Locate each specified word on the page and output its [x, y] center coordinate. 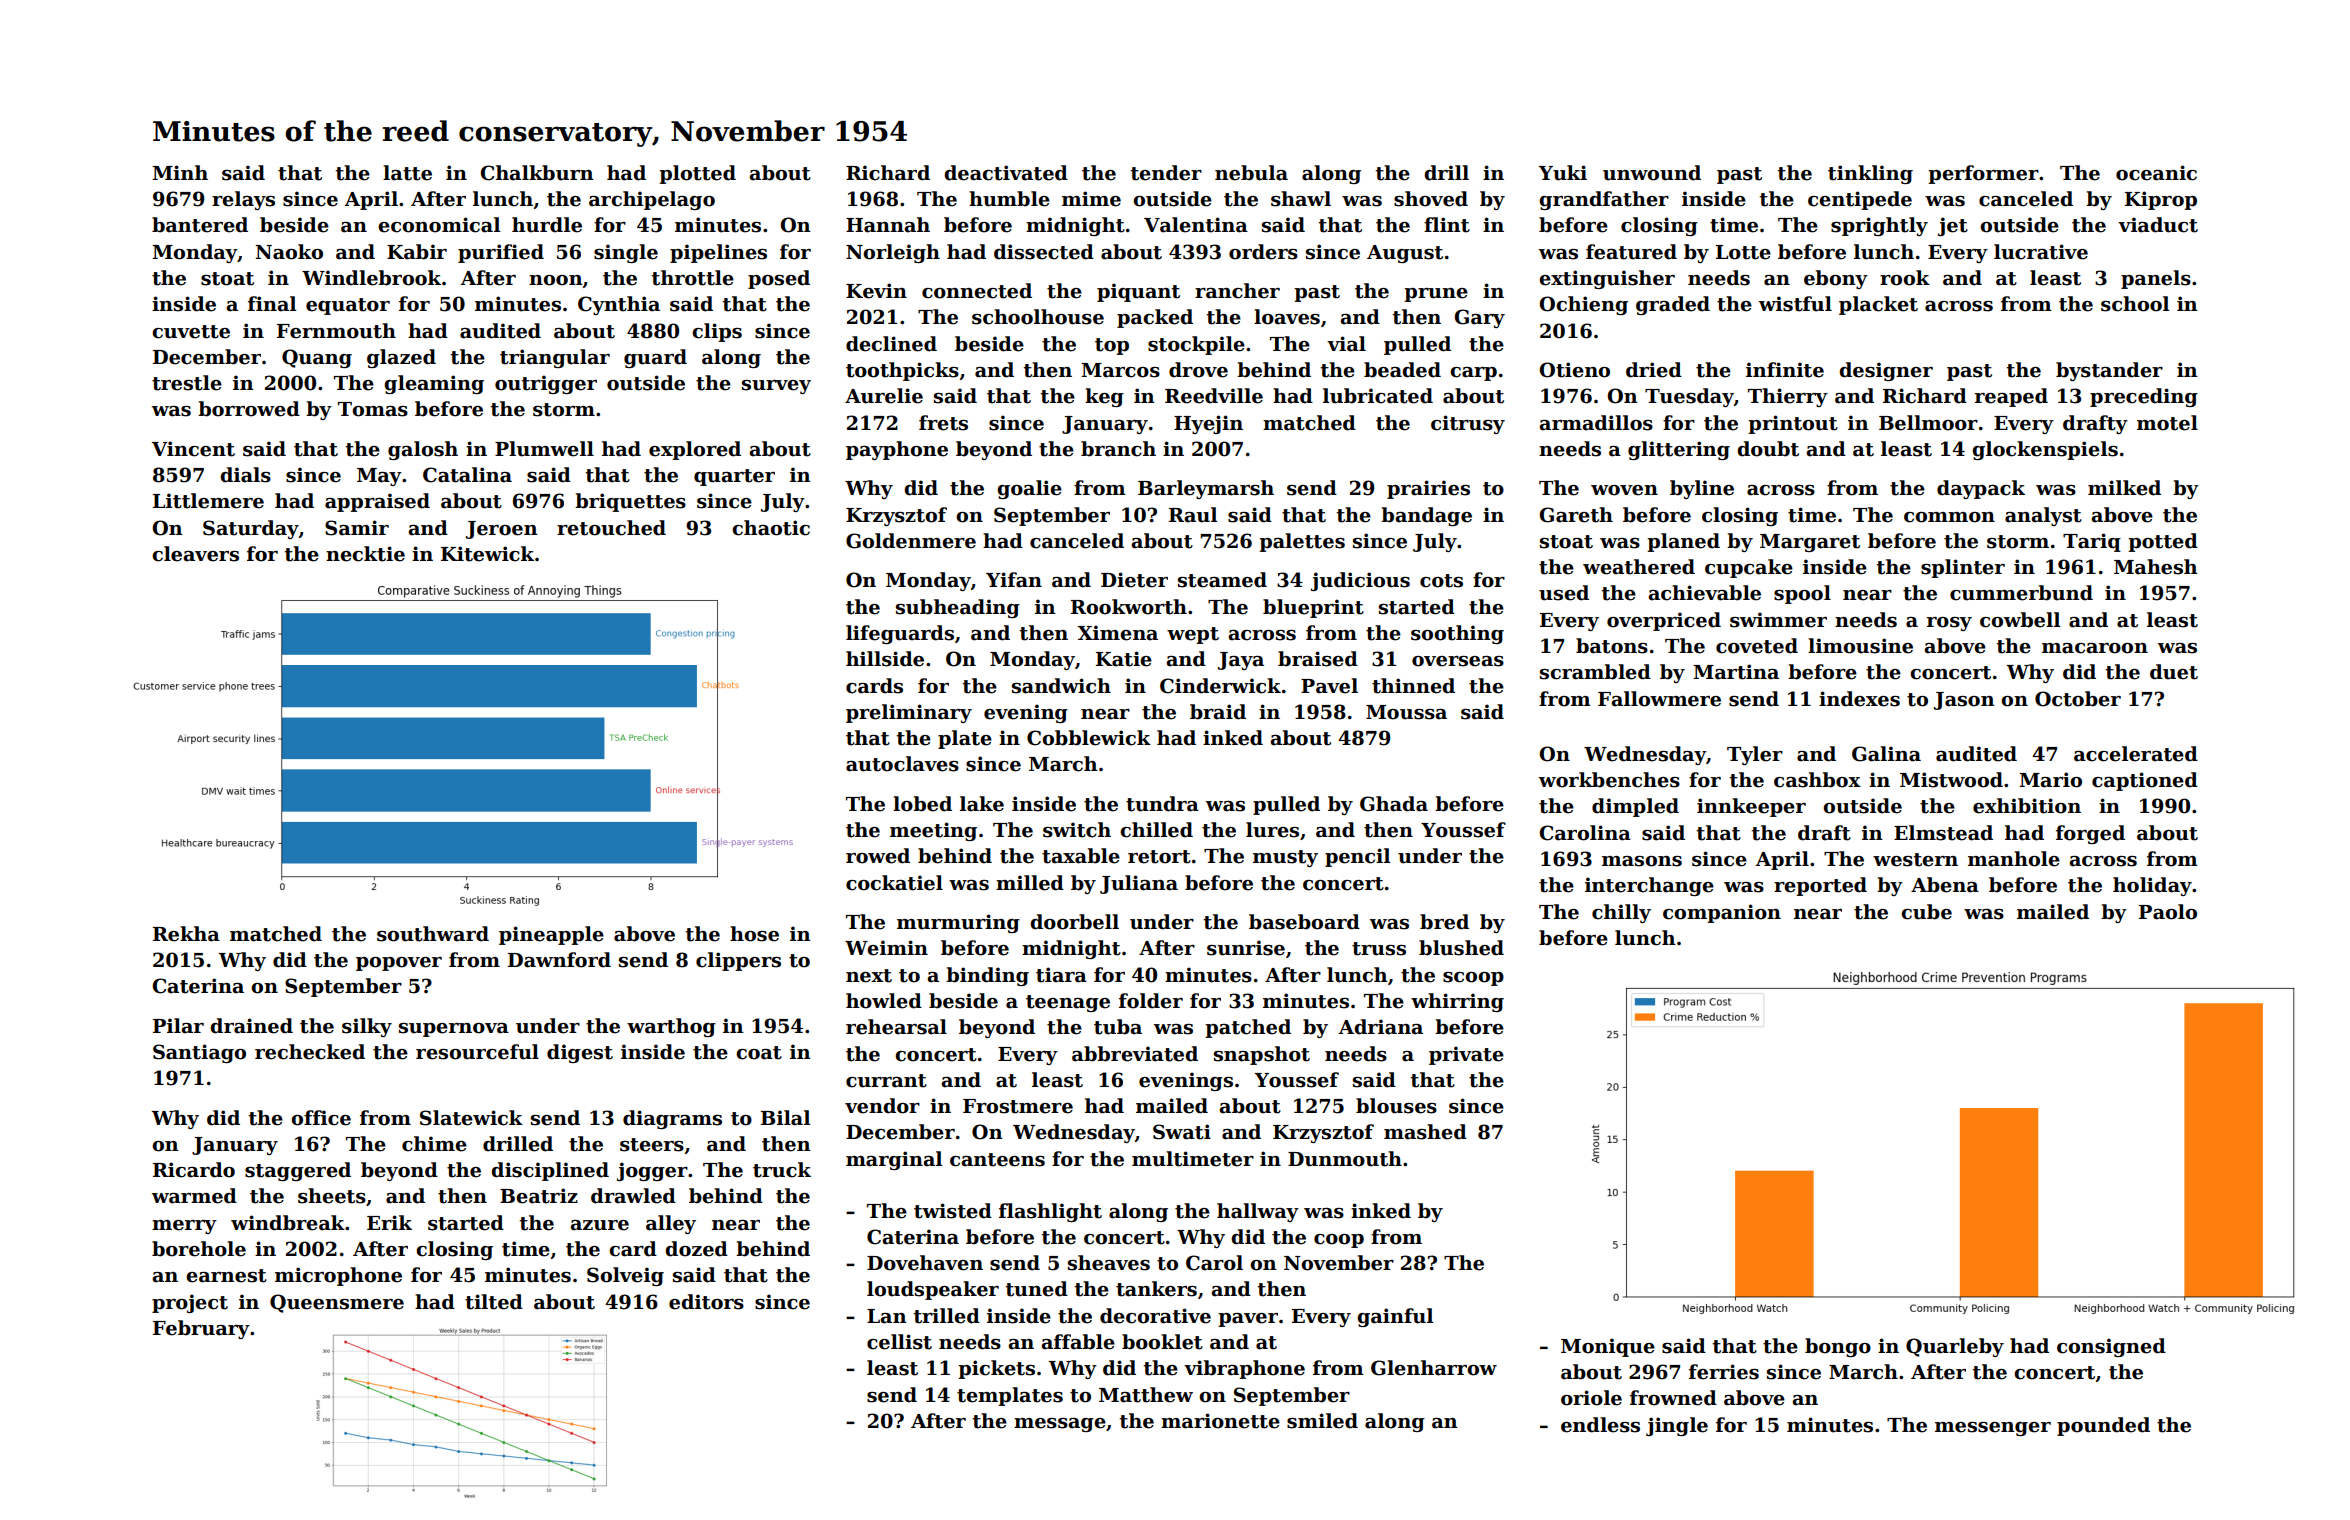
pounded [2103, 1426]
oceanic [2156, 173]
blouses [1396, 1106]
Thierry [1788, 397]
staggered [298, 1171]
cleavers [195, 554]
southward [433, 934]
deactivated [1006, 173]
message [1060, 1425]
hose [754, 934]
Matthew [1146, 1395]
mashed [1425, 1132]
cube [1926, 912]
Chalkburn [537, 173]
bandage [1426, 516]
